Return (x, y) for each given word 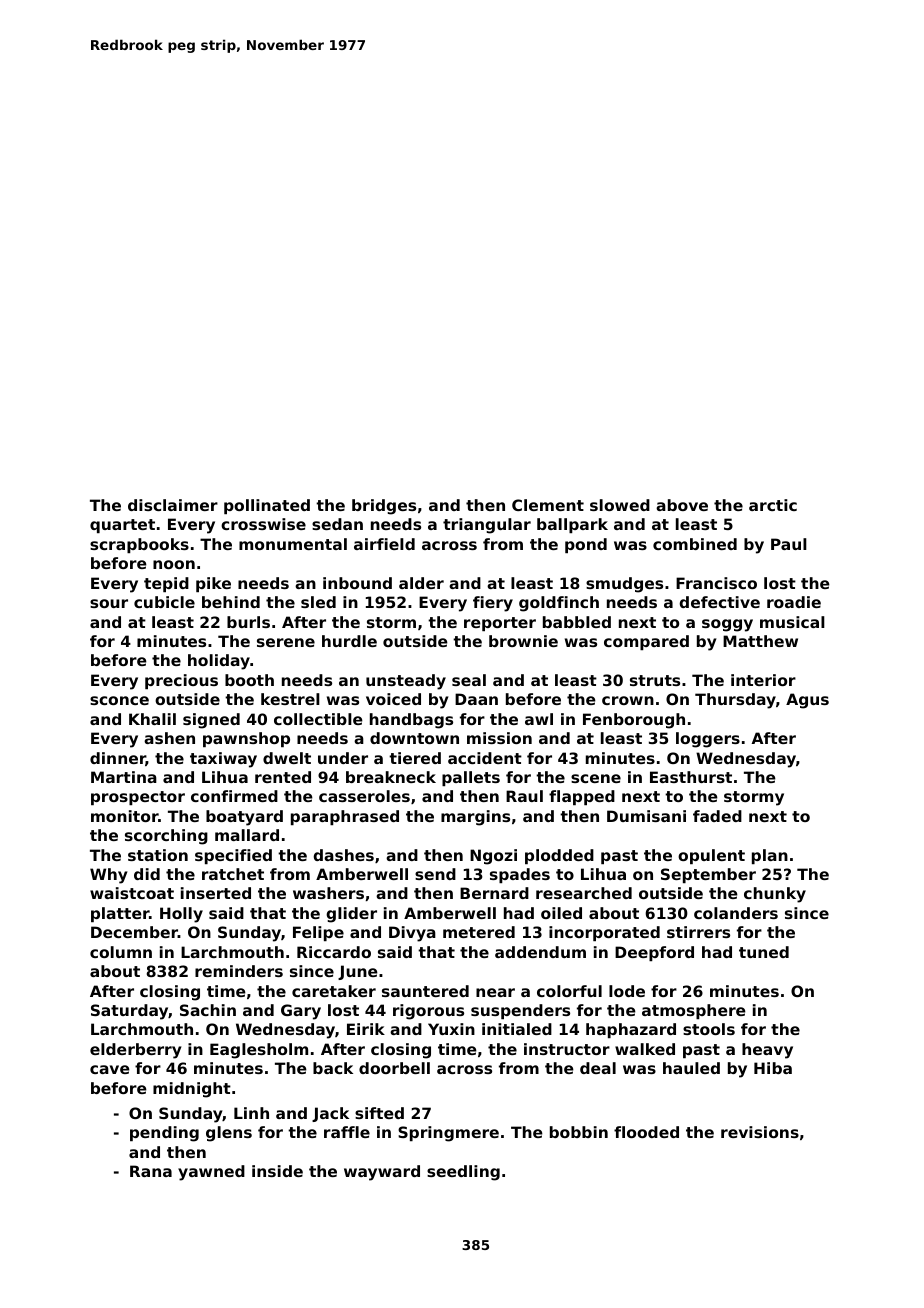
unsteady (406, 682)
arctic (773, 505)
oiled (561, 913)
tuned (764, 952)
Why (108, 876)
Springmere (448, 1134)
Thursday (735, 701)
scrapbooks (139, 545)
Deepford (654, 953)
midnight (192, 1090)
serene (286, 642)
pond (586, 545)
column (121, 952)
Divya (412, 934)
